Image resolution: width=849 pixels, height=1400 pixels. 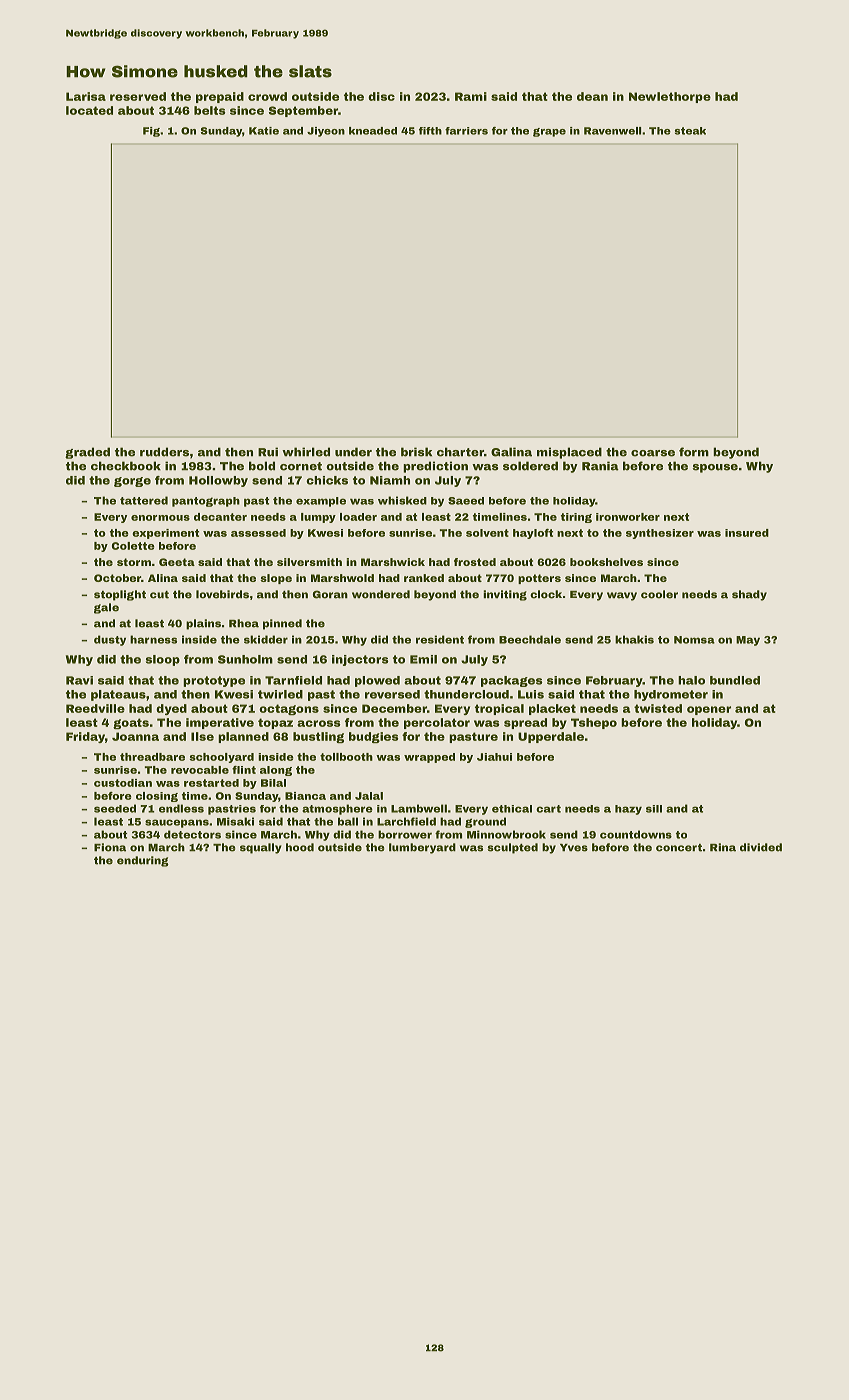 I want to click on Larisa, so click(x=86, y=96).
